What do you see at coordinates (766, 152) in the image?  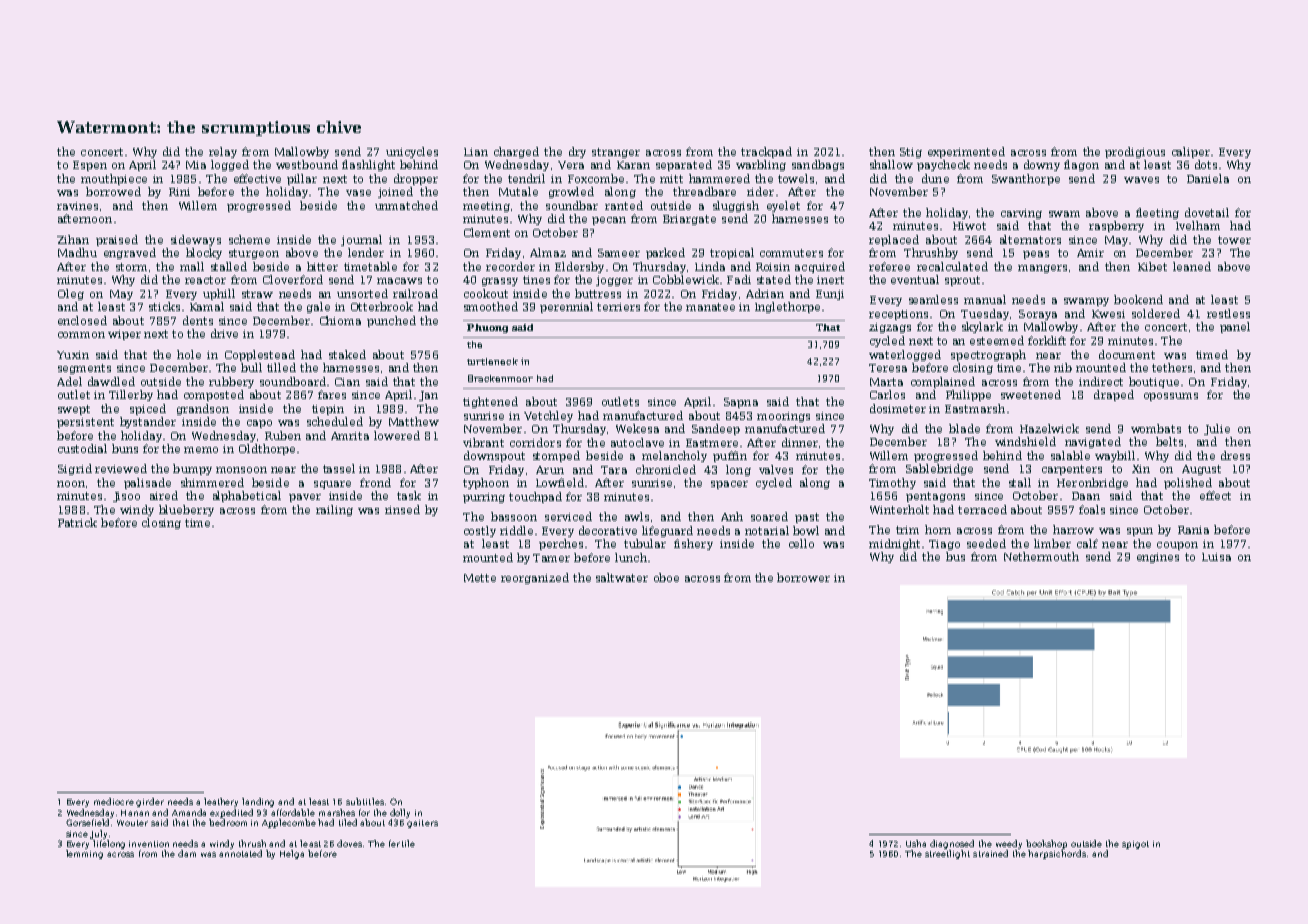 I see `trackpad` at bounding box center [766, 152].
